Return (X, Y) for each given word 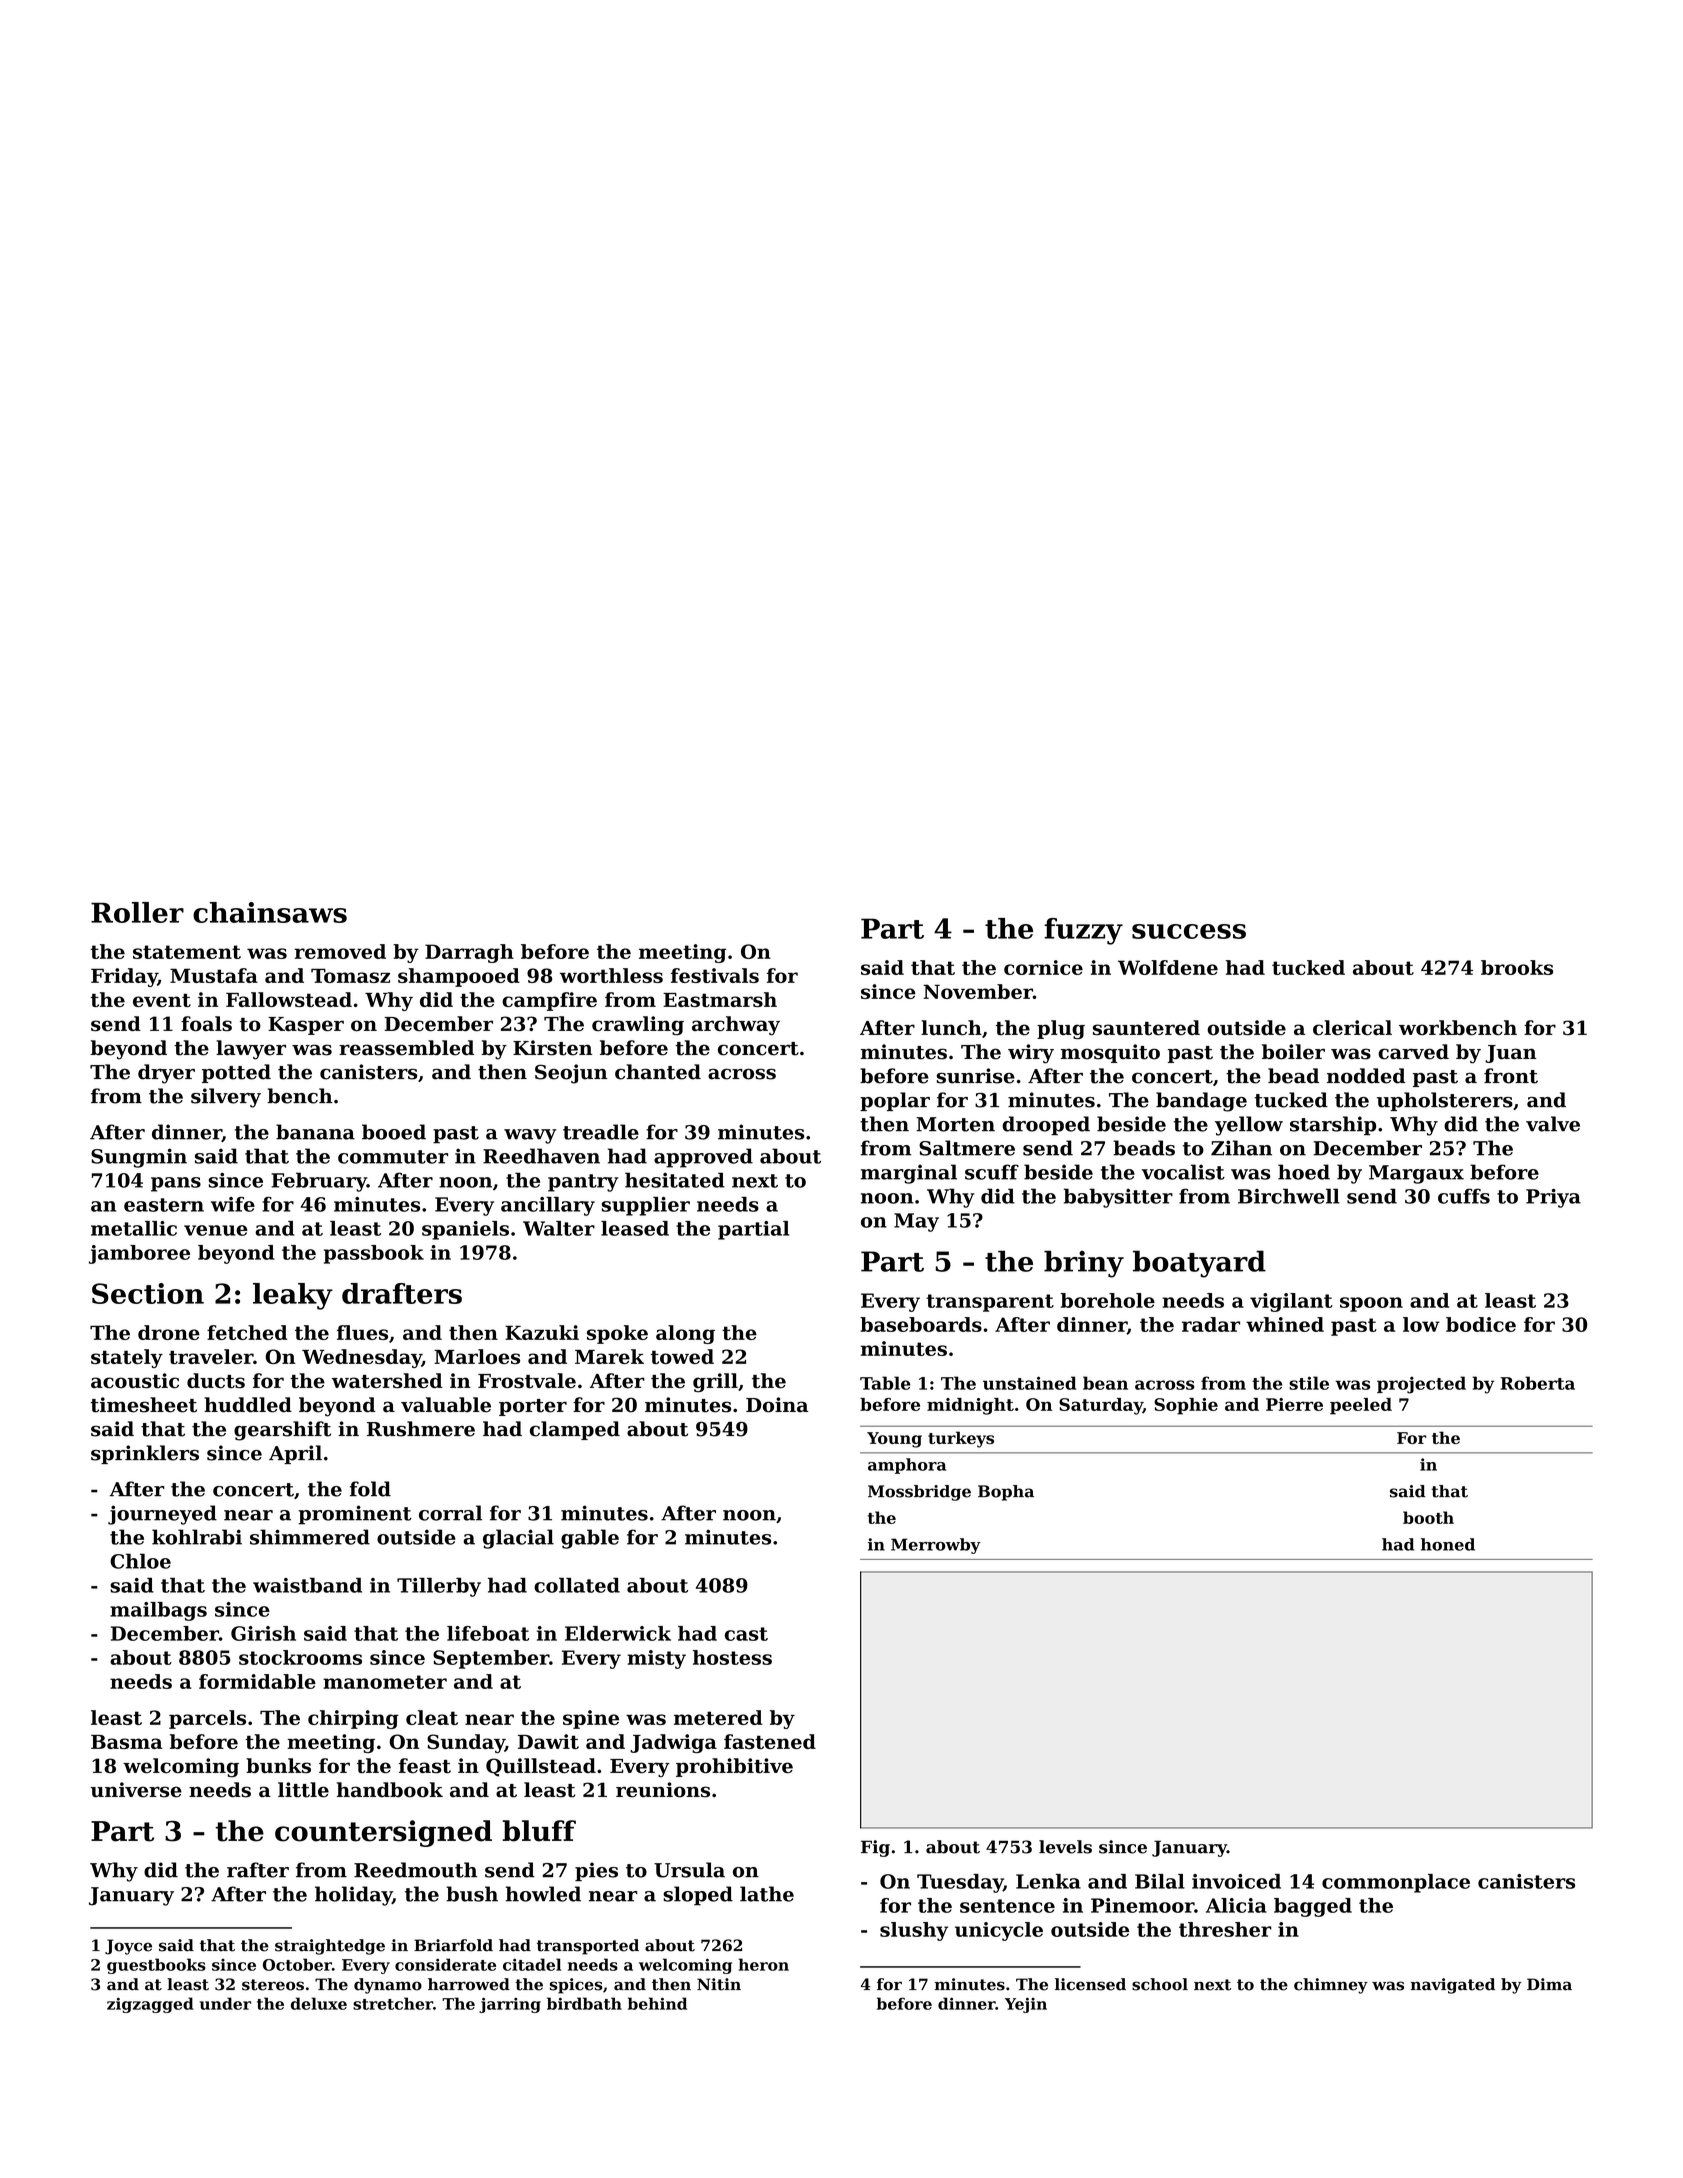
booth (1428, 1517)
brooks (1517, 967)
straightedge (330, 1947)
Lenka (1048, 1881)
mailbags (158, 1611)
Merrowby (936, 1546)
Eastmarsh (720, 999)
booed (394, 1132)
